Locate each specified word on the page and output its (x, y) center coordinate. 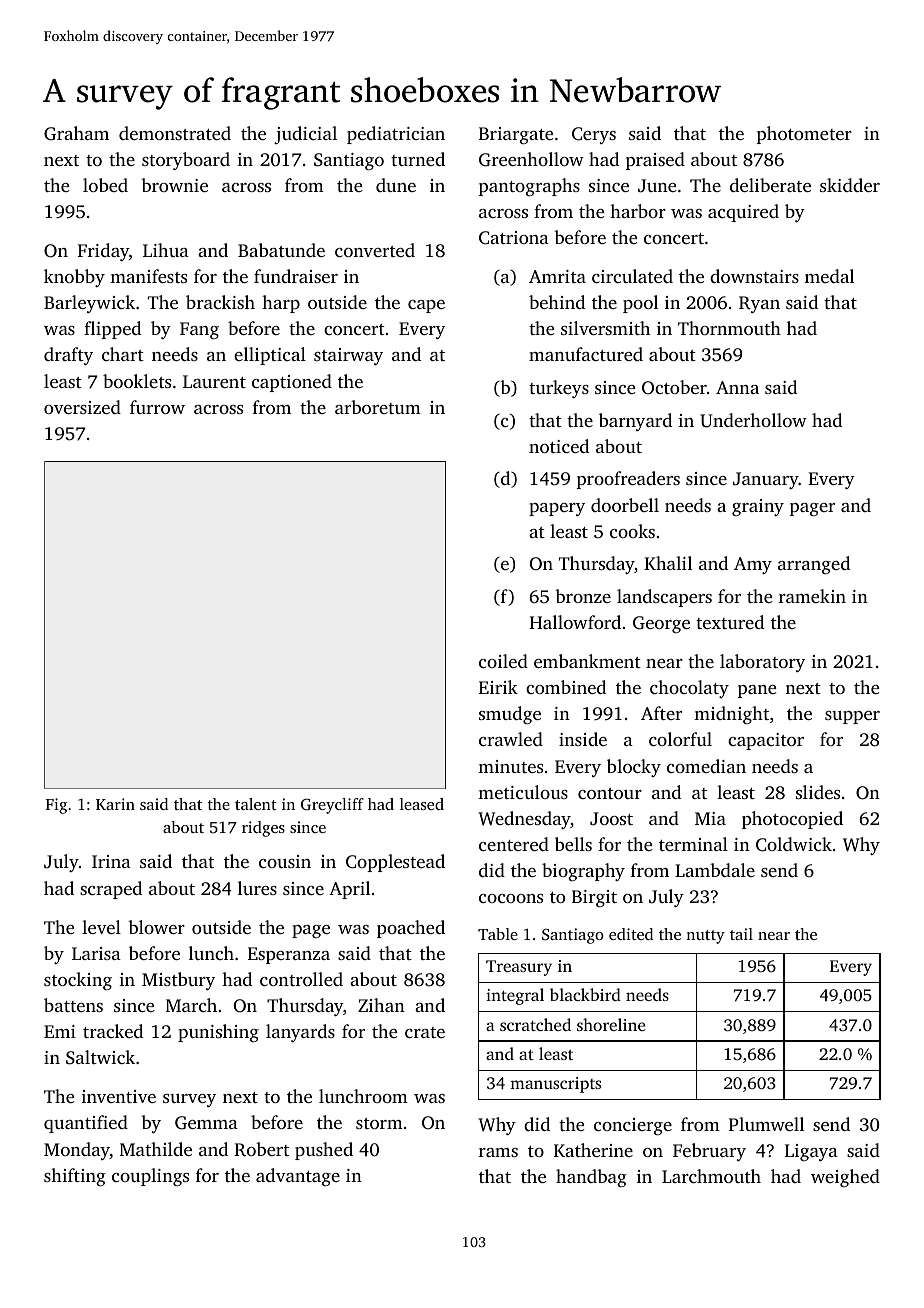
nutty (705, 937)
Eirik (498, 687)
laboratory (762, 663)
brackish (220, 302)
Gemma (206, 1123)
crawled (511, 739)
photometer (804, 135)
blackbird (585, 994)
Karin (115, 804)
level (101, 927)
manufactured (586, 354)
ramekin (812, 596)
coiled (503, 661)
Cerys (594, 135)
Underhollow (753, 420)
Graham (76, 133)
